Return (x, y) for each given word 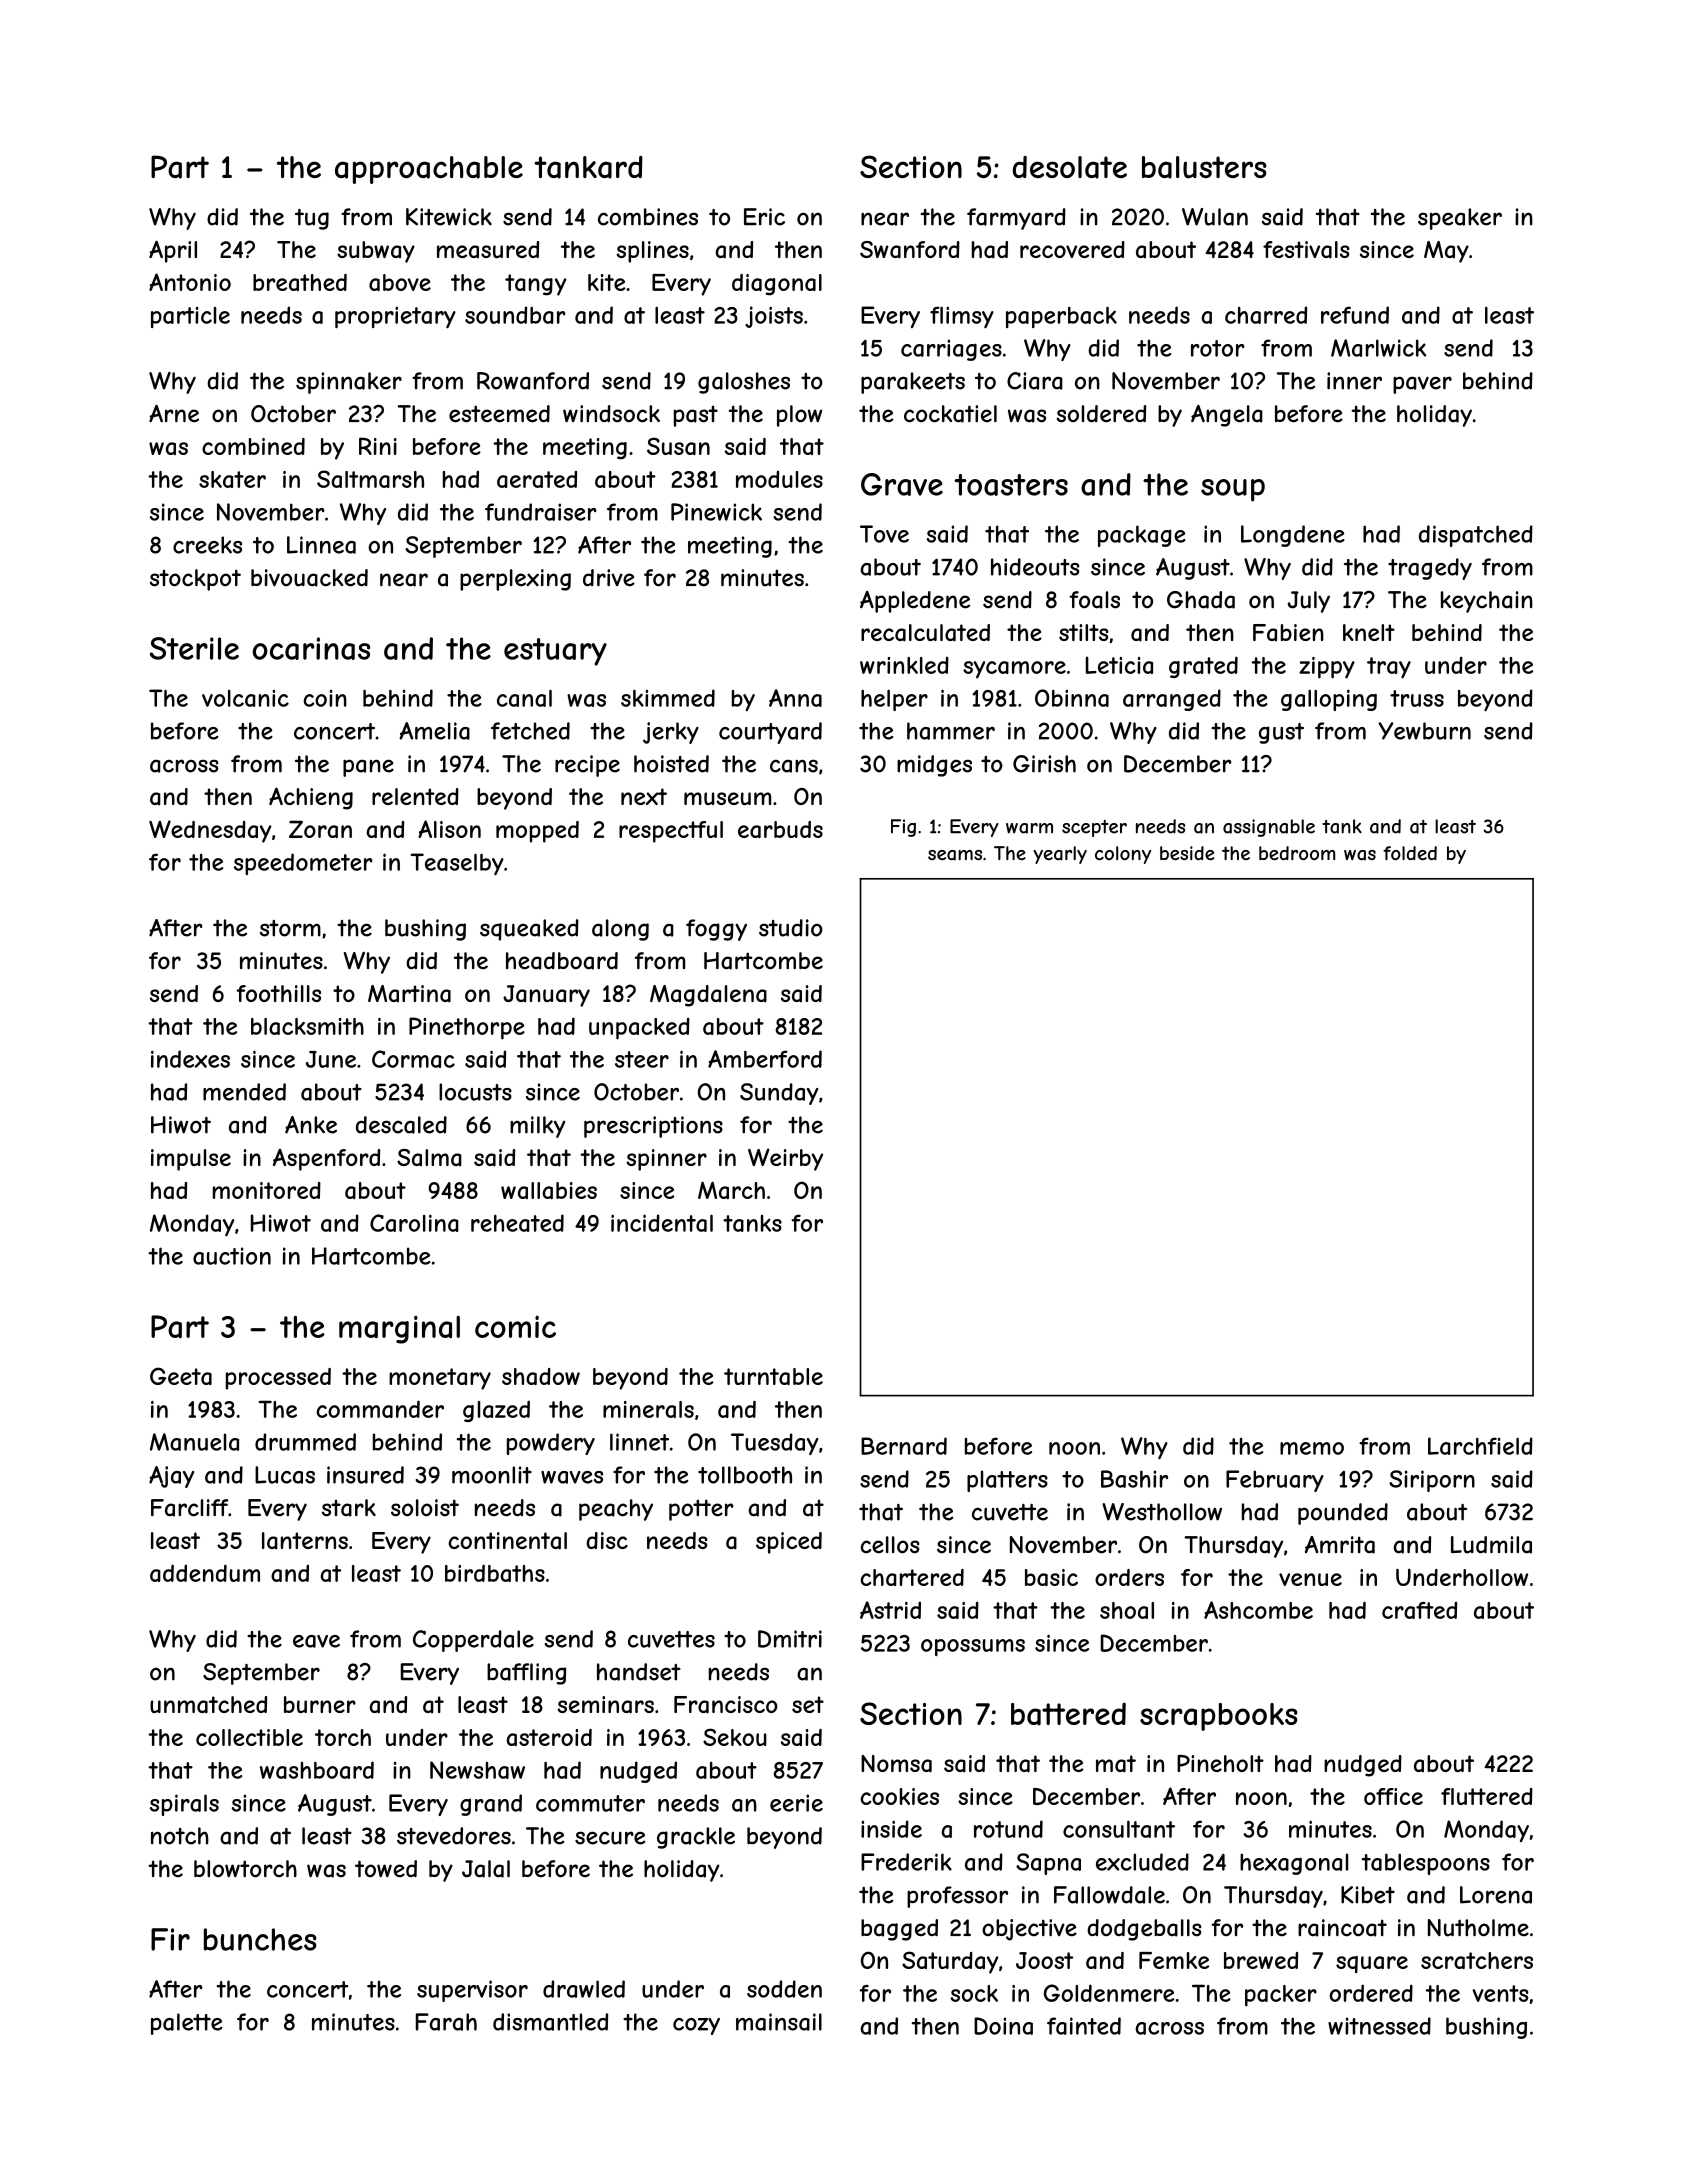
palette (186, 2024)
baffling (526, 1674)
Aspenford (326, 1160)
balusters (1204, 167)
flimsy (962, 317)
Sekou (735, 1737)
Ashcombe (1258, 1610)
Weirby (785, 1159)
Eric (764, 217)
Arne (174, 414)
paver (1422, 385)
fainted (1084, 2026)
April (173, 251)
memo (1312, 1448)
